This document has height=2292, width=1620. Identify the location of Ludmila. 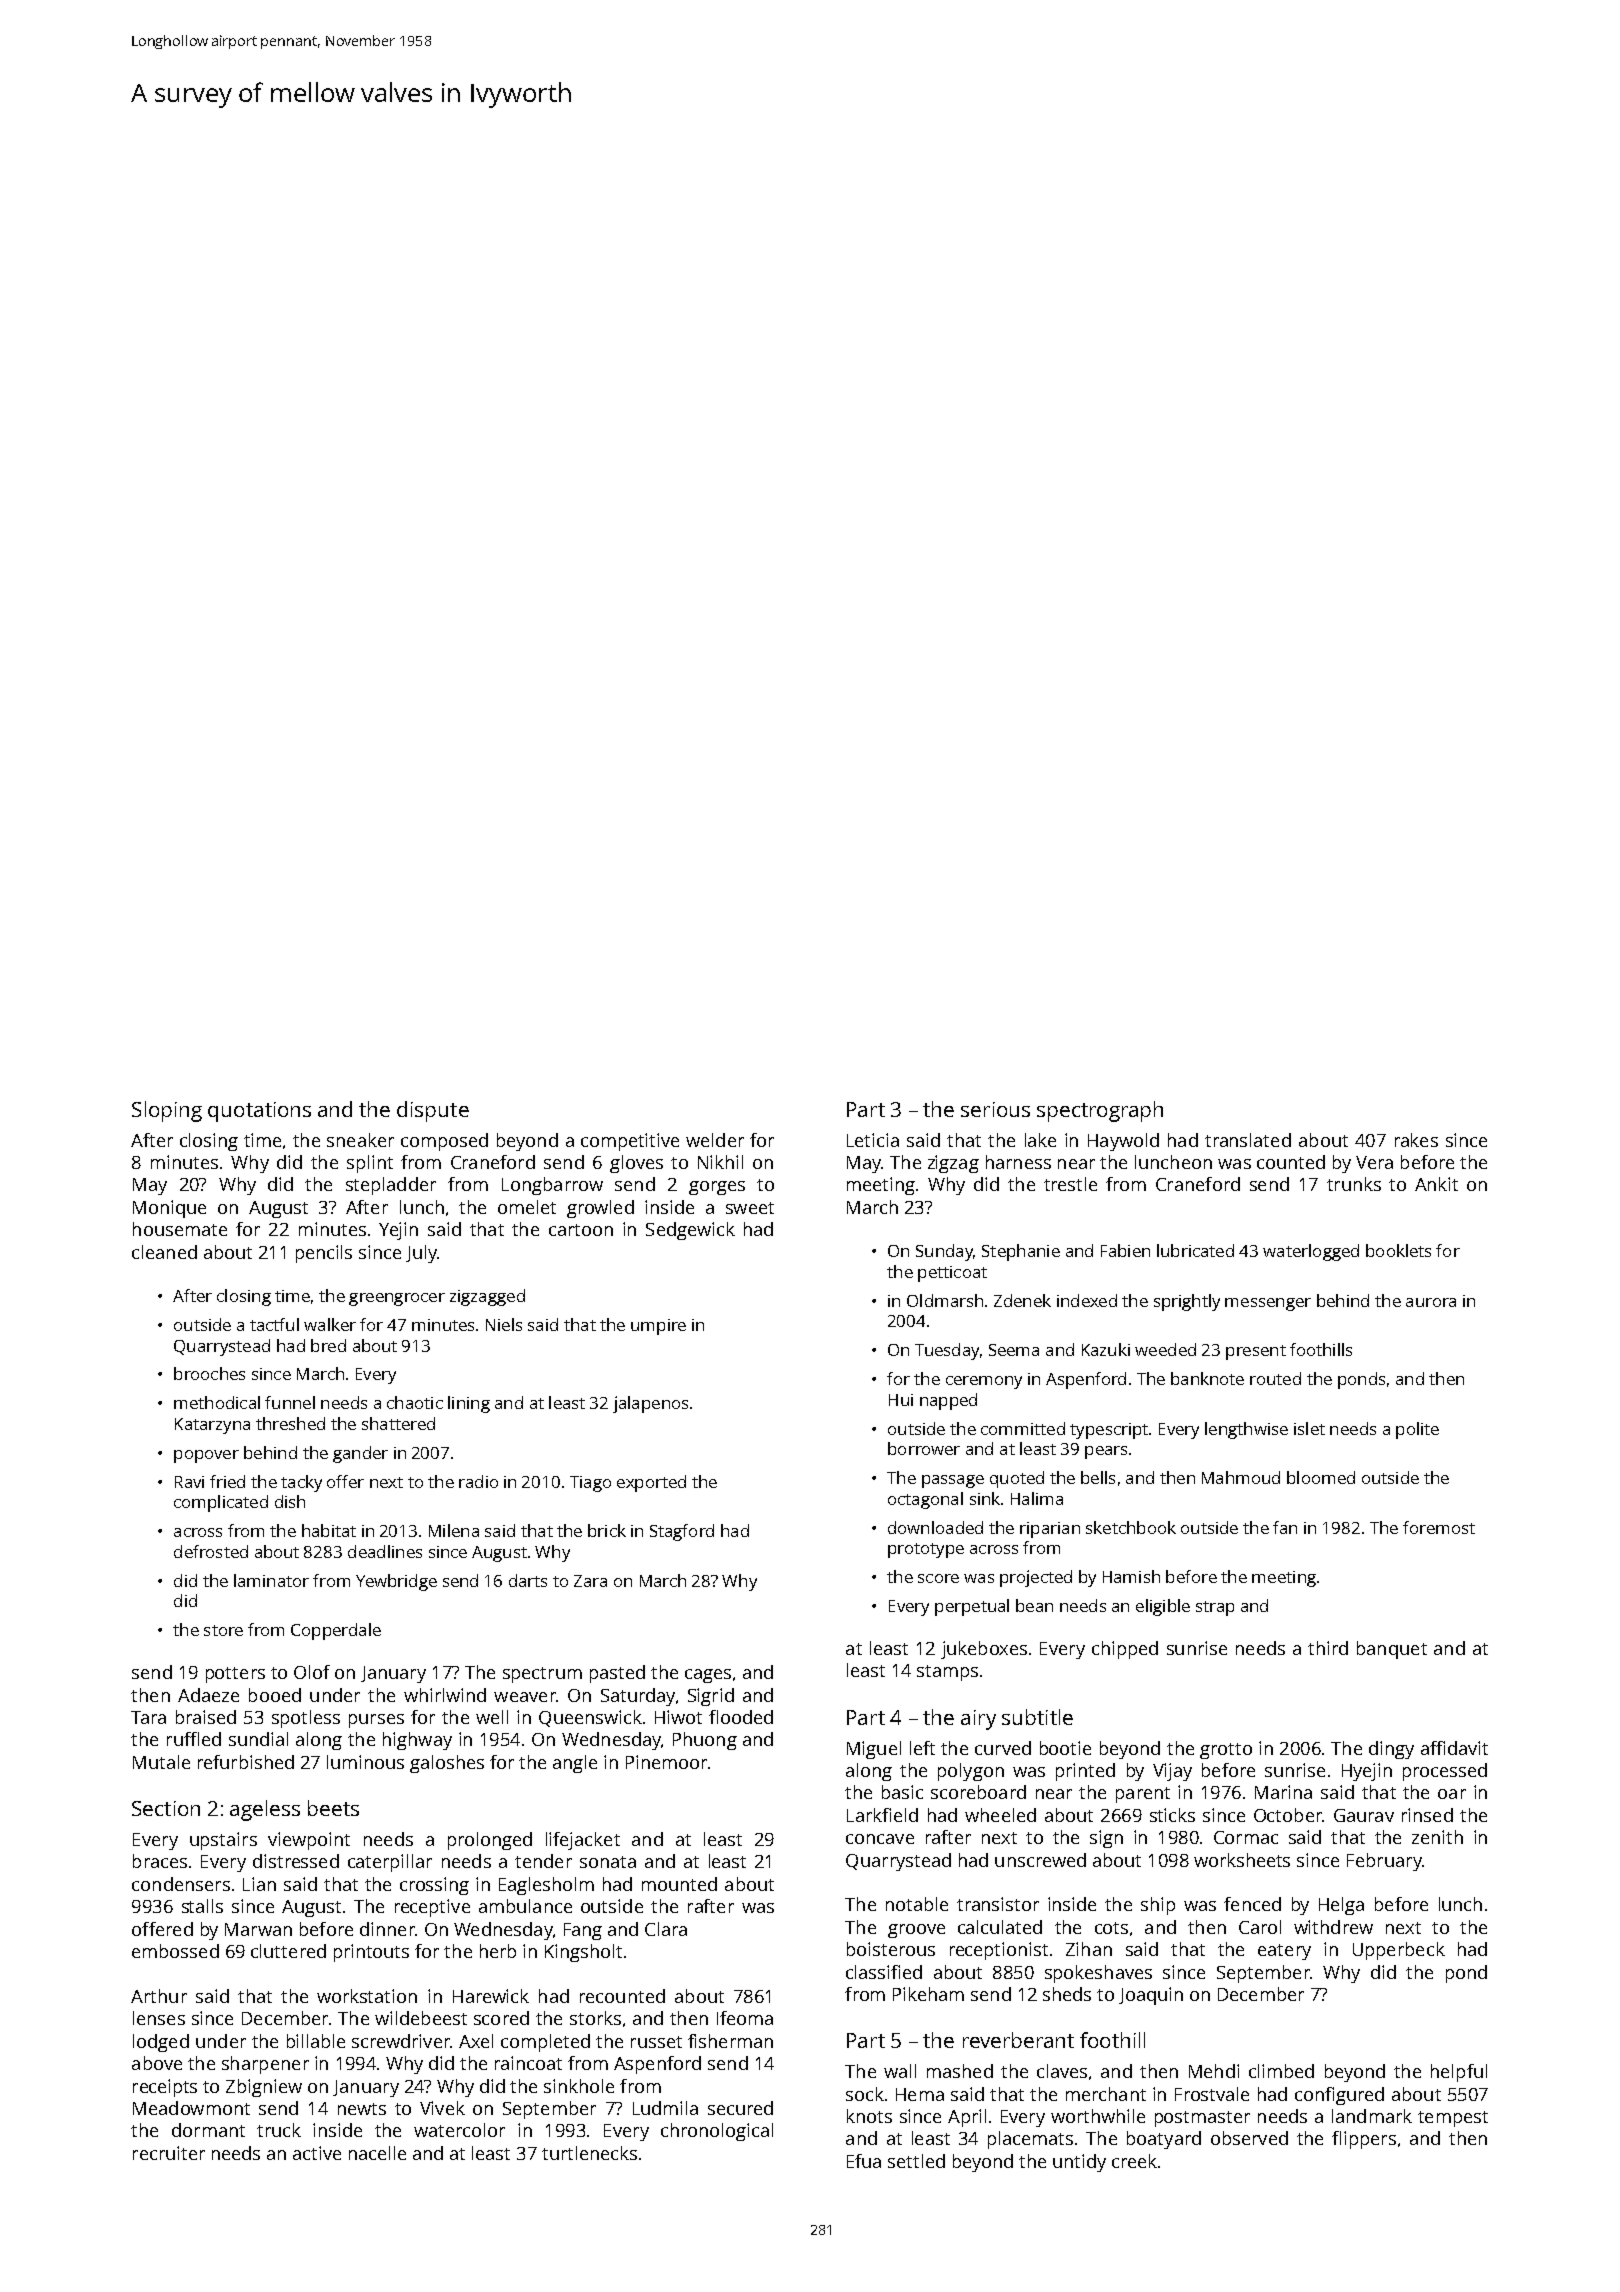
(665, 2108).
